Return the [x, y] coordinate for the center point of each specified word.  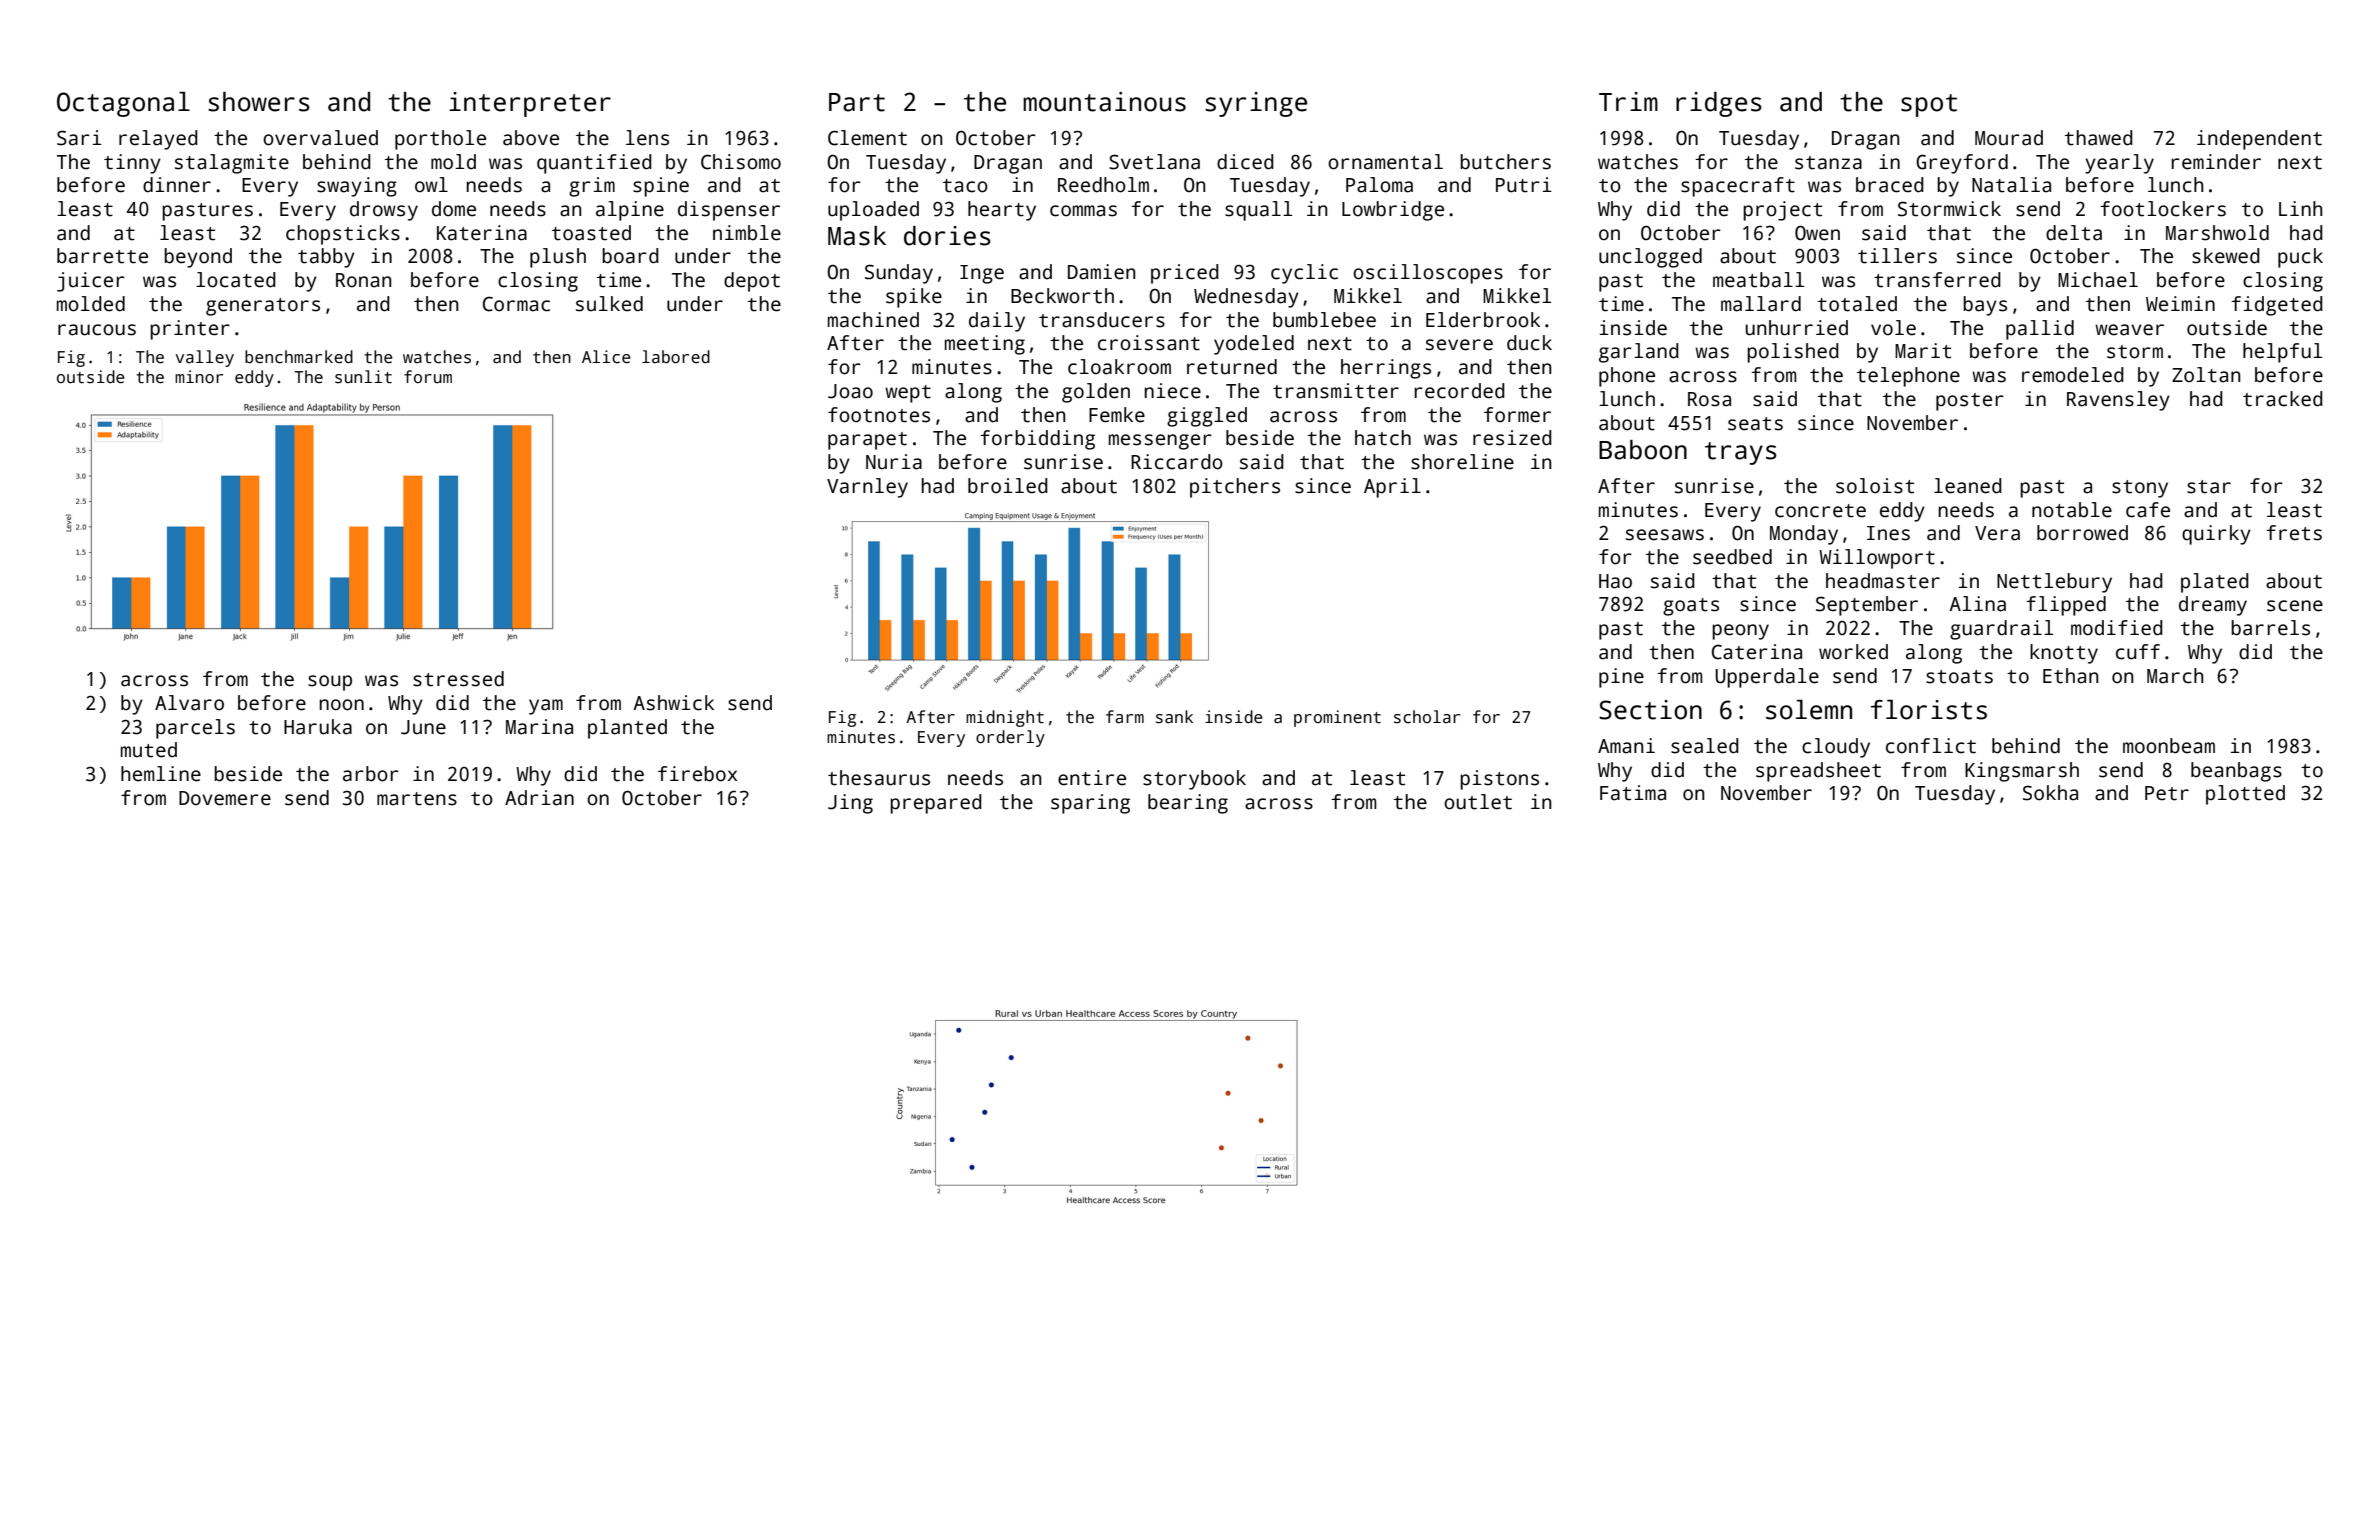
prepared [936, 804]
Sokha [2050, 793]
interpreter [530, 104]
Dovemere [225, 798]
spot [1929, 105]
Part [857, 102]
